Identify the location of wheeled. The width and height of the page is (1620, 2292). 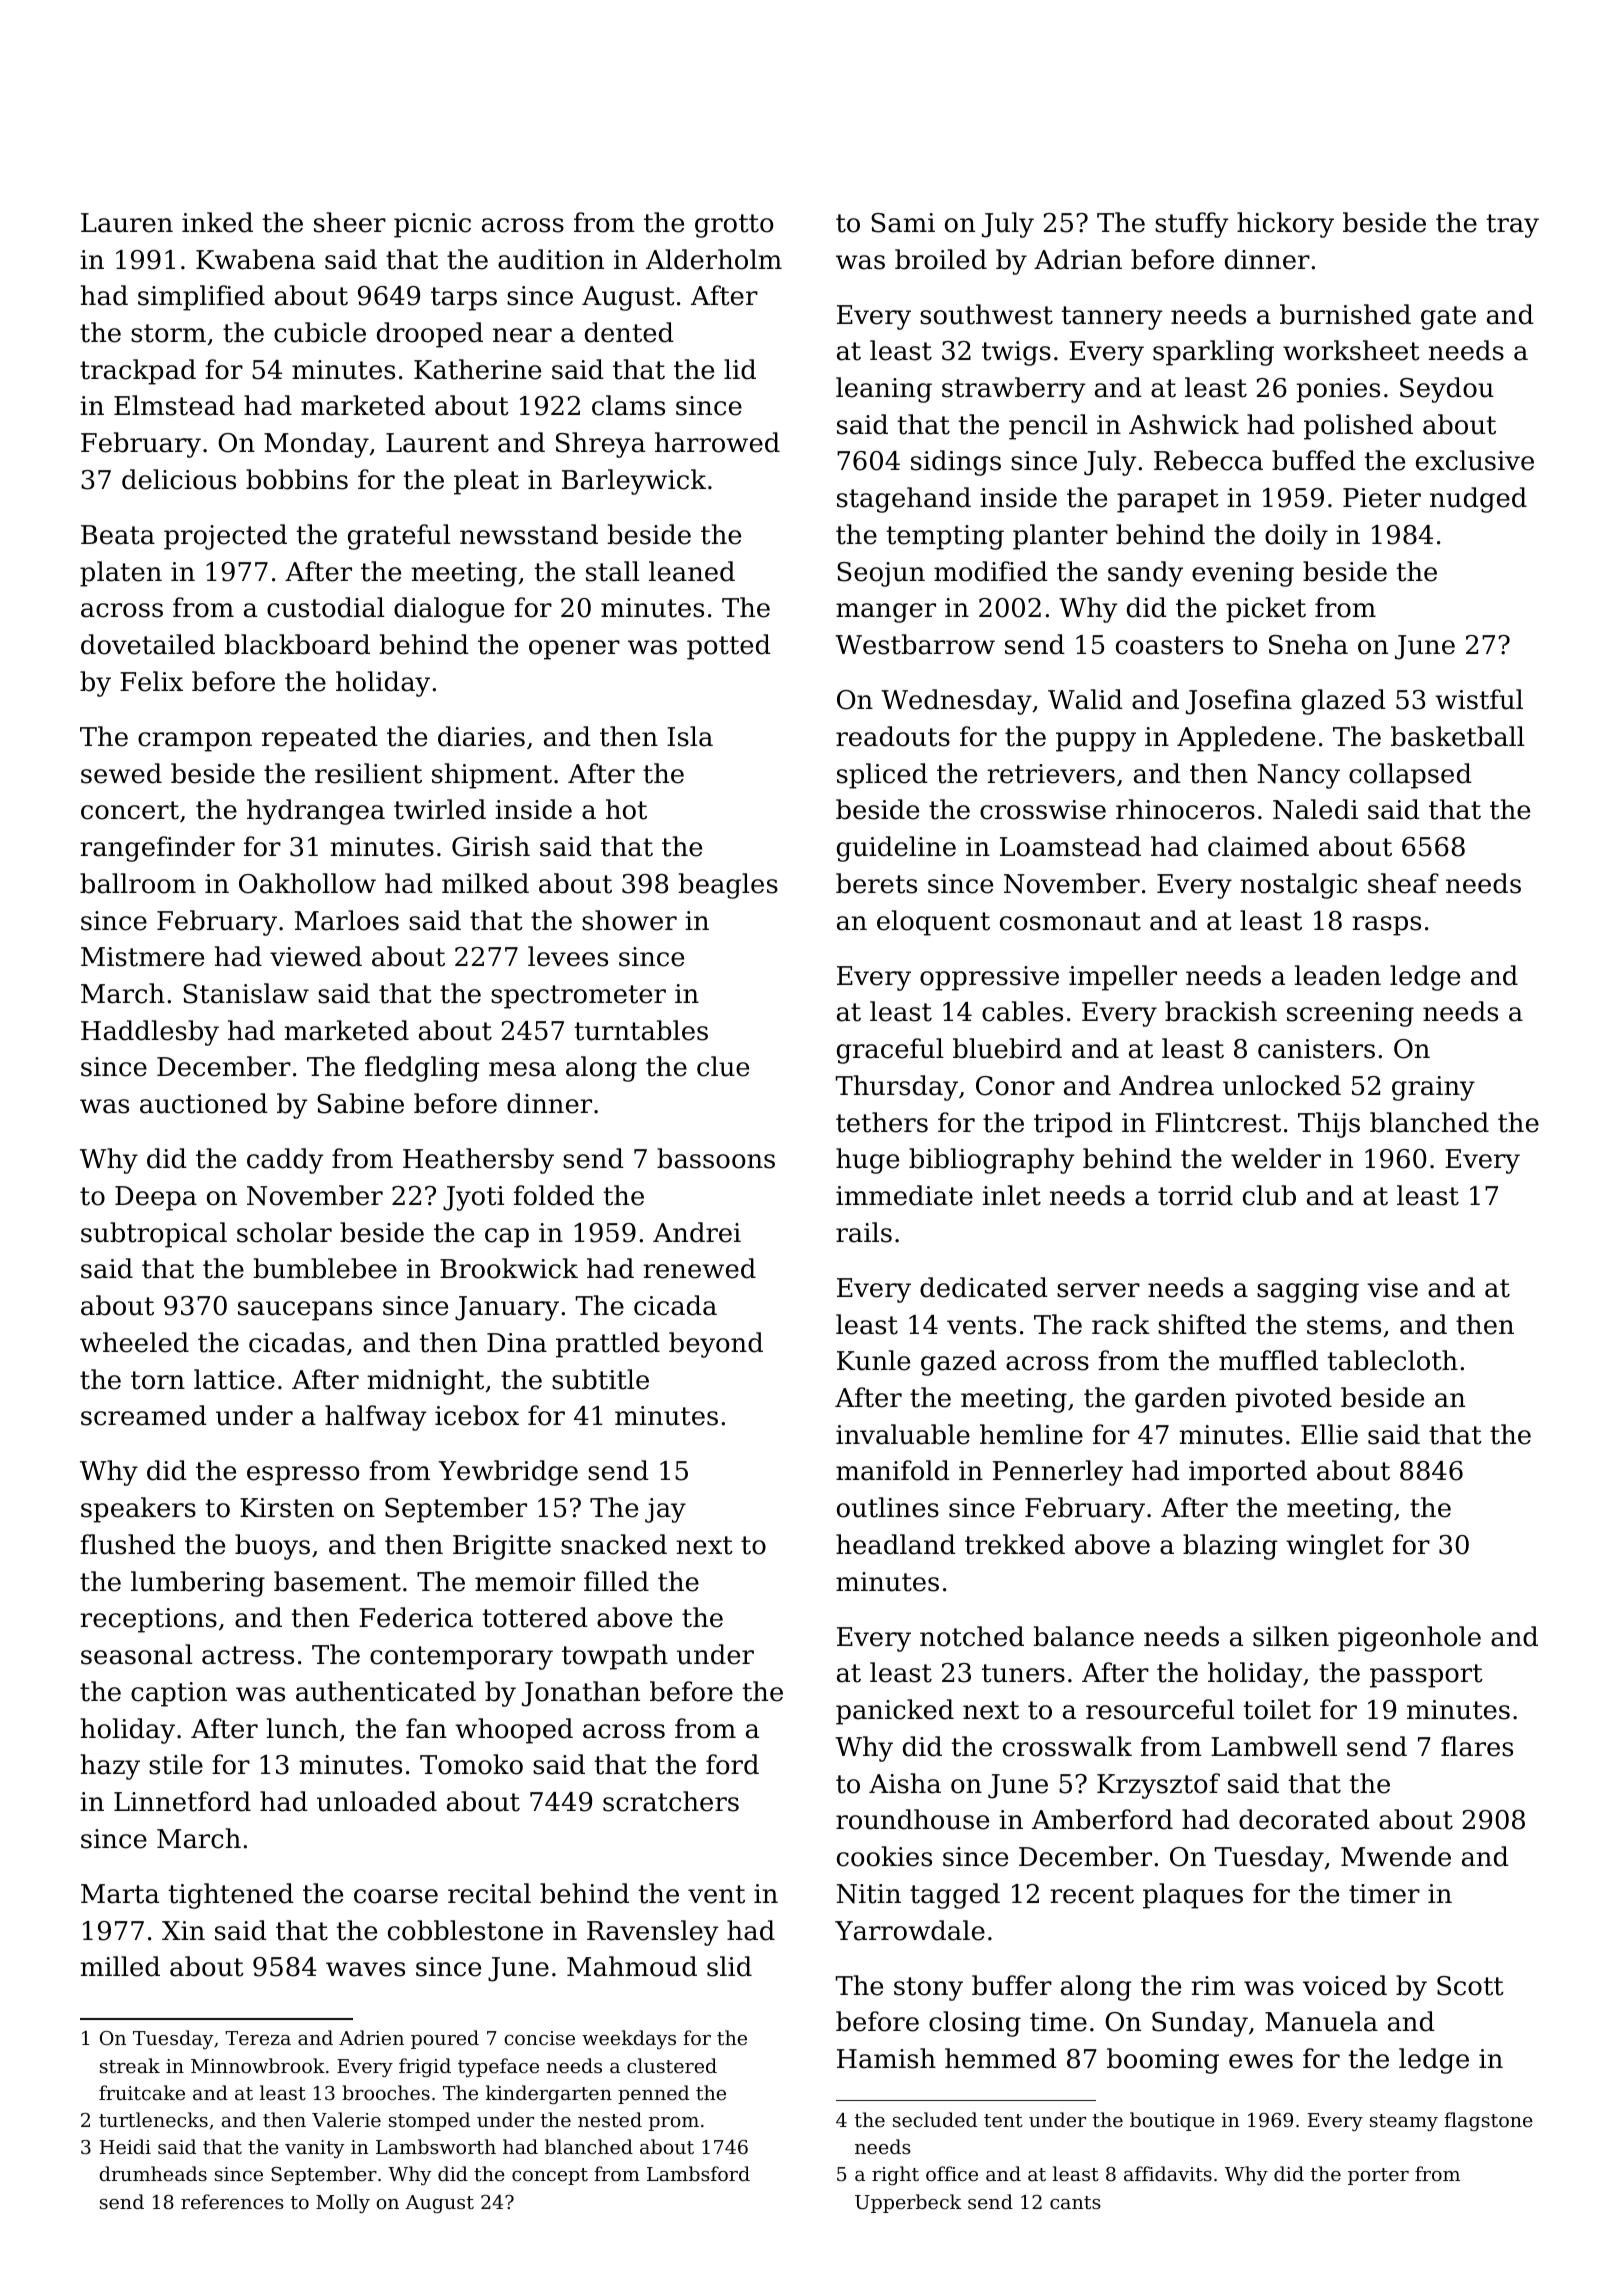
(134, 1342).
